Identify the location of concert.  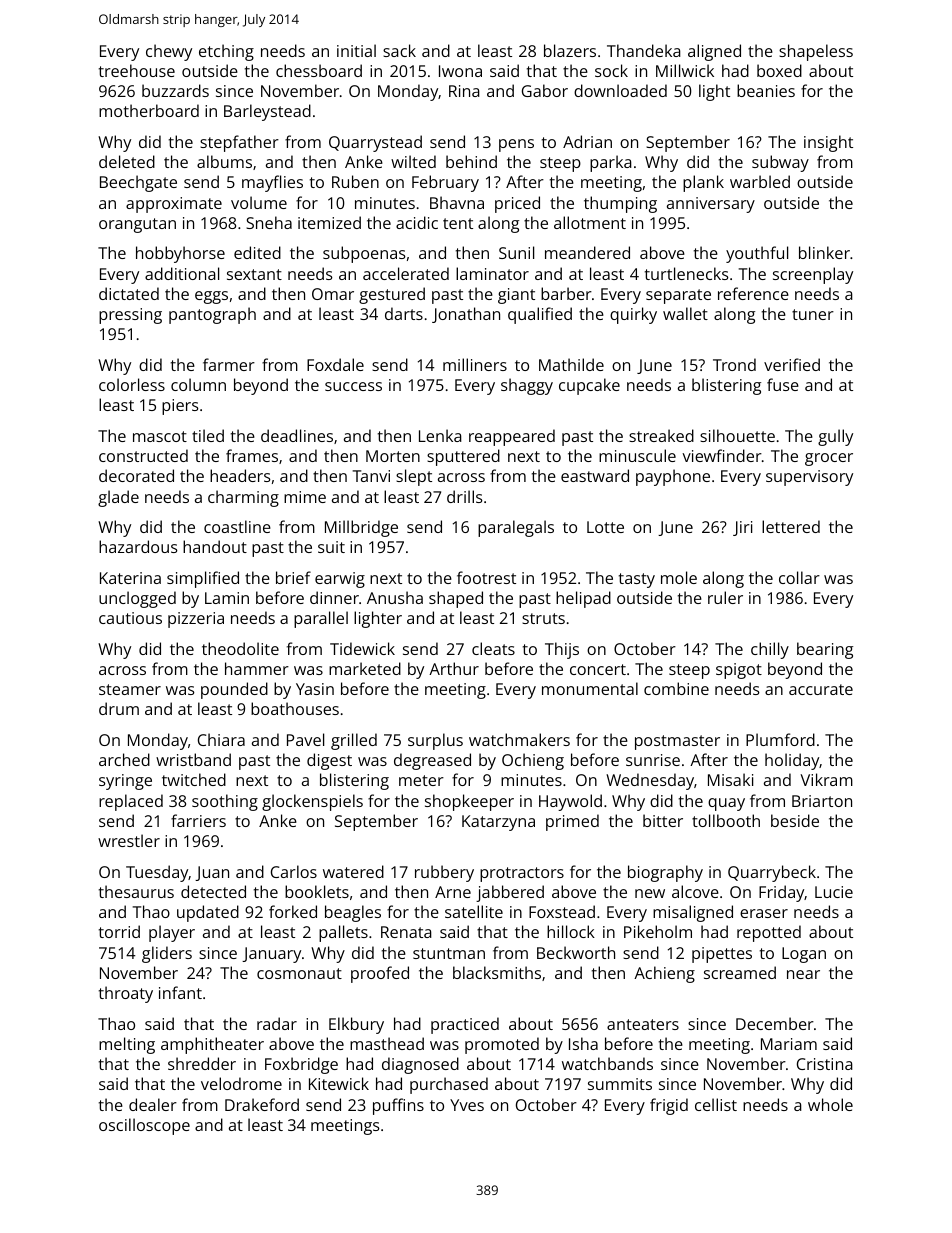
(598, 669).
